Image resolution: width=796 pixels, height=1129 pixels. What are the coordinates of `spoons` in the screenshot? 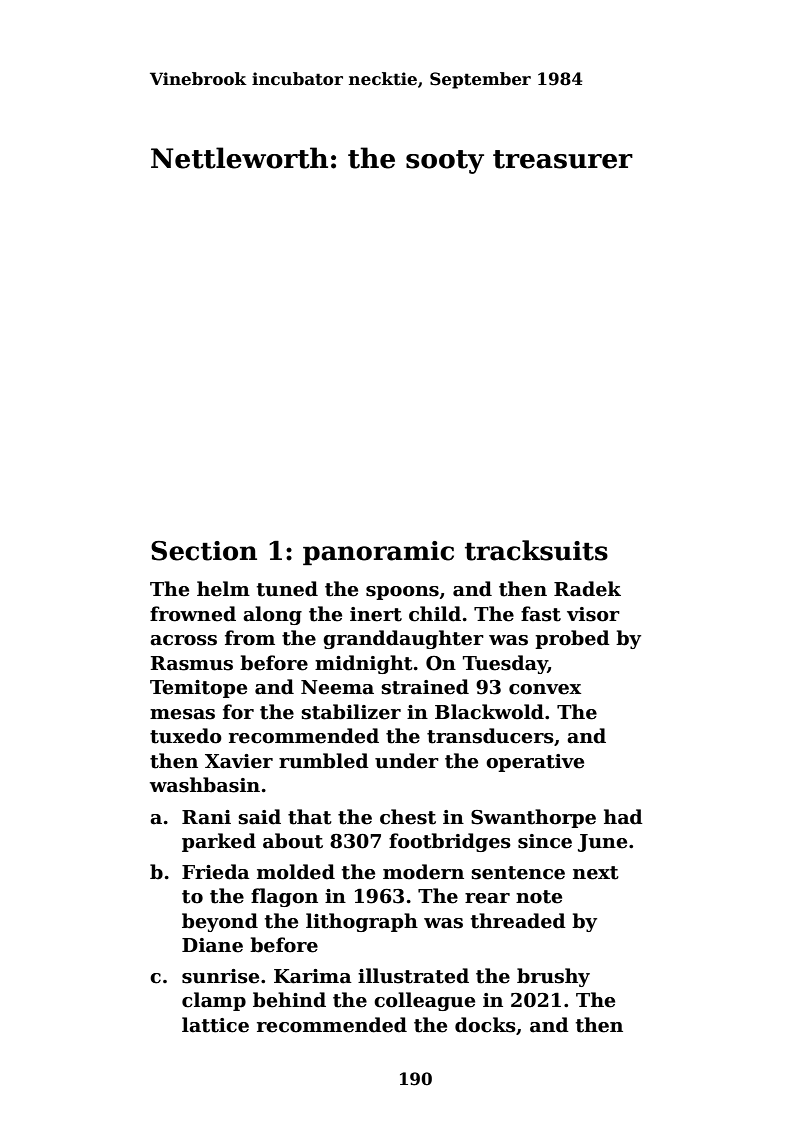 It's located at (402, 593).
